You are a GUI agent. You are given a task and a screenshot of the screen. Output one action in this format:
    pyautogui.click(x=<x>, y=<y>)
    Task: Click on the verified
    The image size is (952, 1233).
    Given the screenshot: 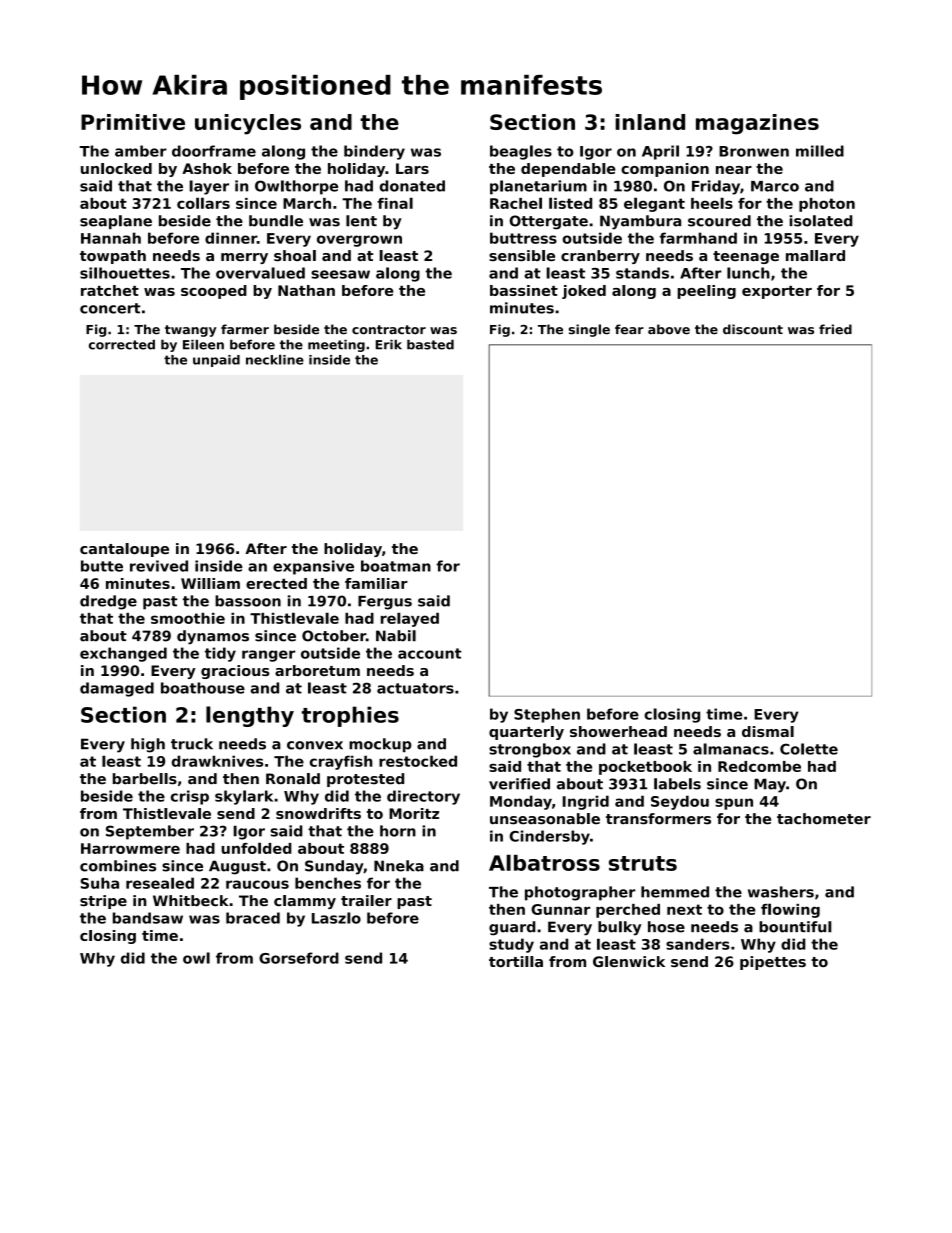 What is the action you would take?
    pyautogui.click(x=519, y=784)
